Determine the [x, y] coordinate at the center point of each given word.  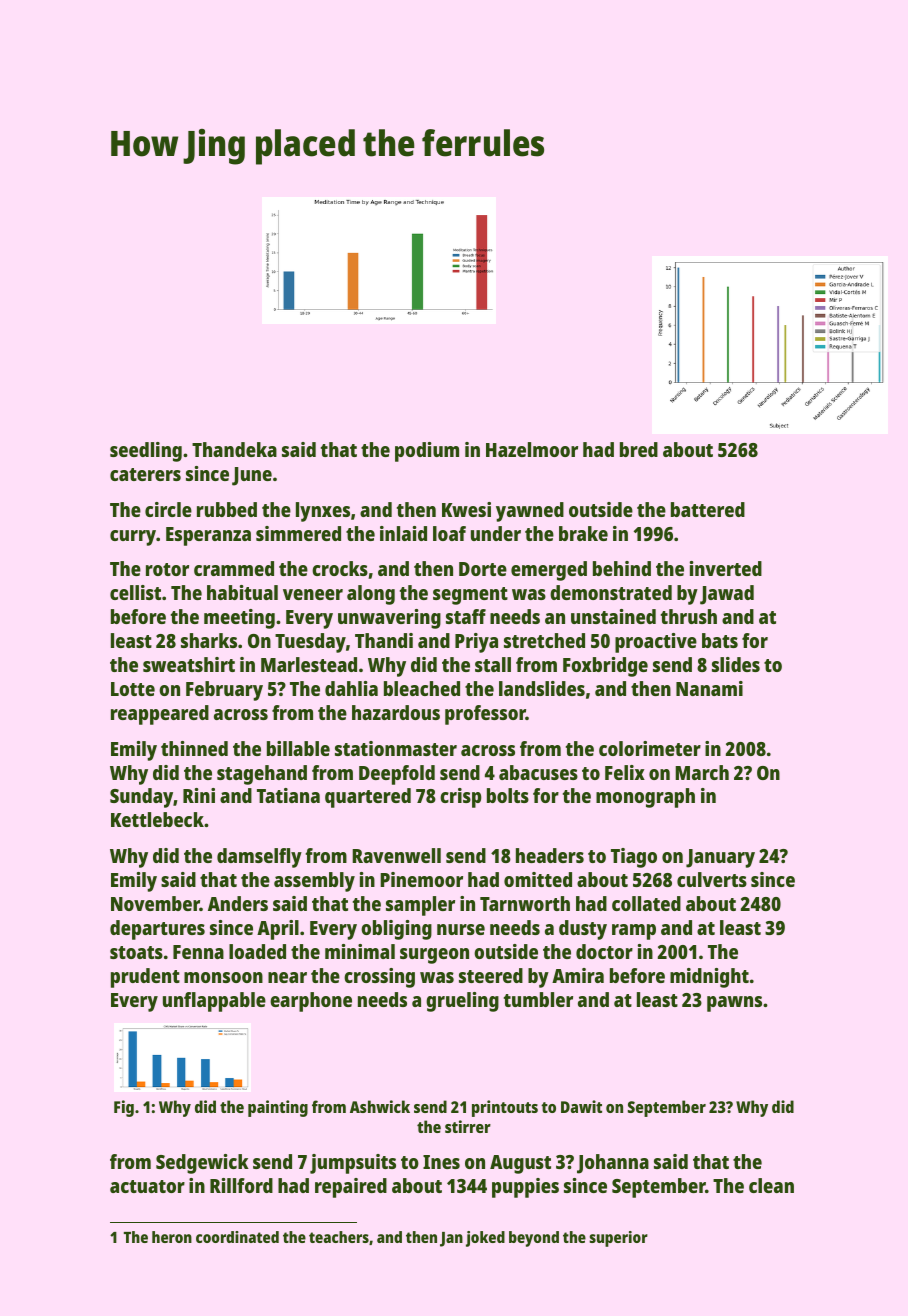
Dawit [581, 1106]
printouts [505, 1108]
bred [639, 449]
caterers [145, 474]
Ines [441, 1162]
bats [720, 640]
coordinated [237, 1237]
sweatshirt [189, 664]
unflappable [214, 1002]
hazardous [396, 712]
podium [427, 452]
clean [771, 1185]
